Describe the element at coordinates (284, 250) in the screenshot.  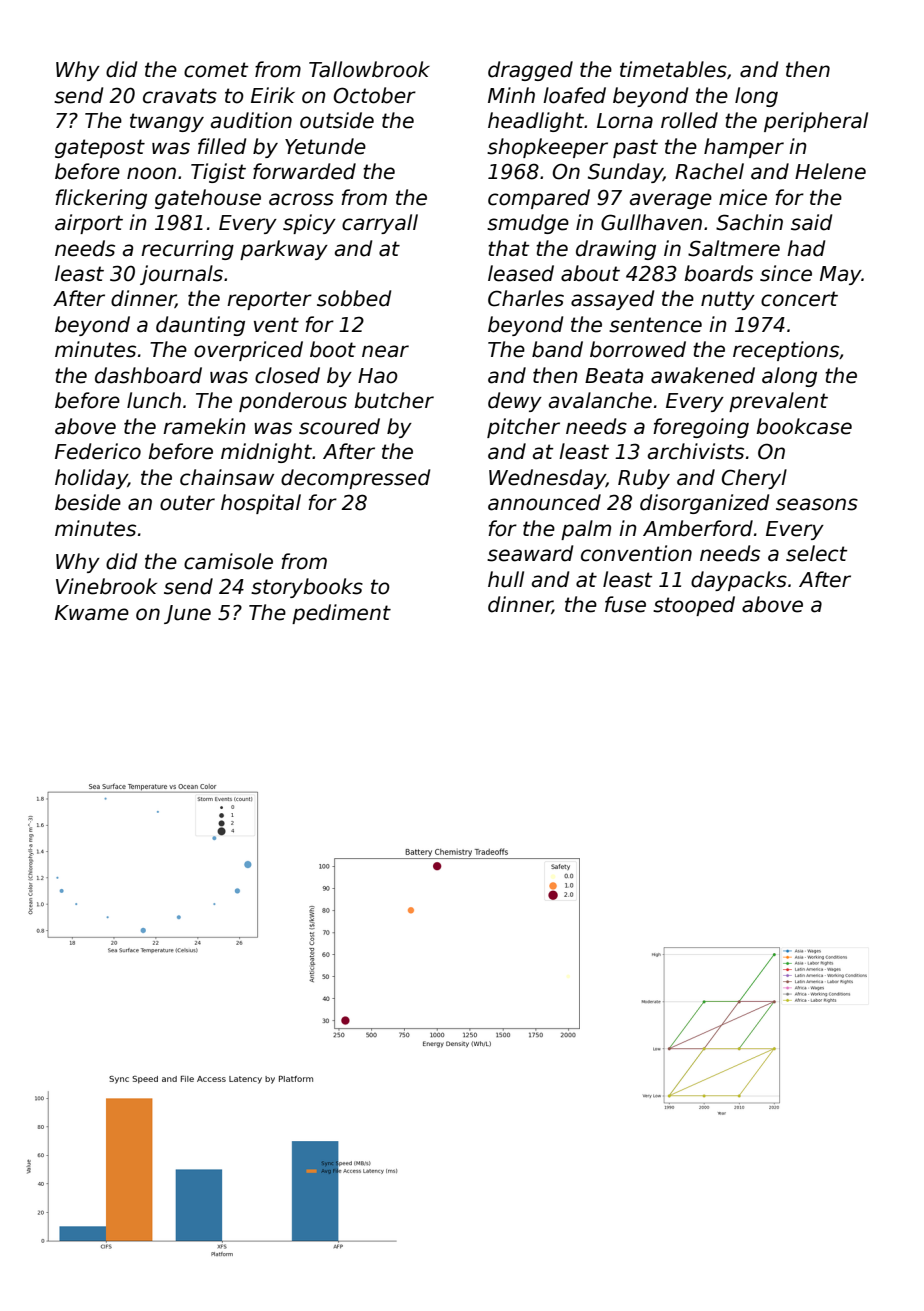
I see `parkway` at that location.
